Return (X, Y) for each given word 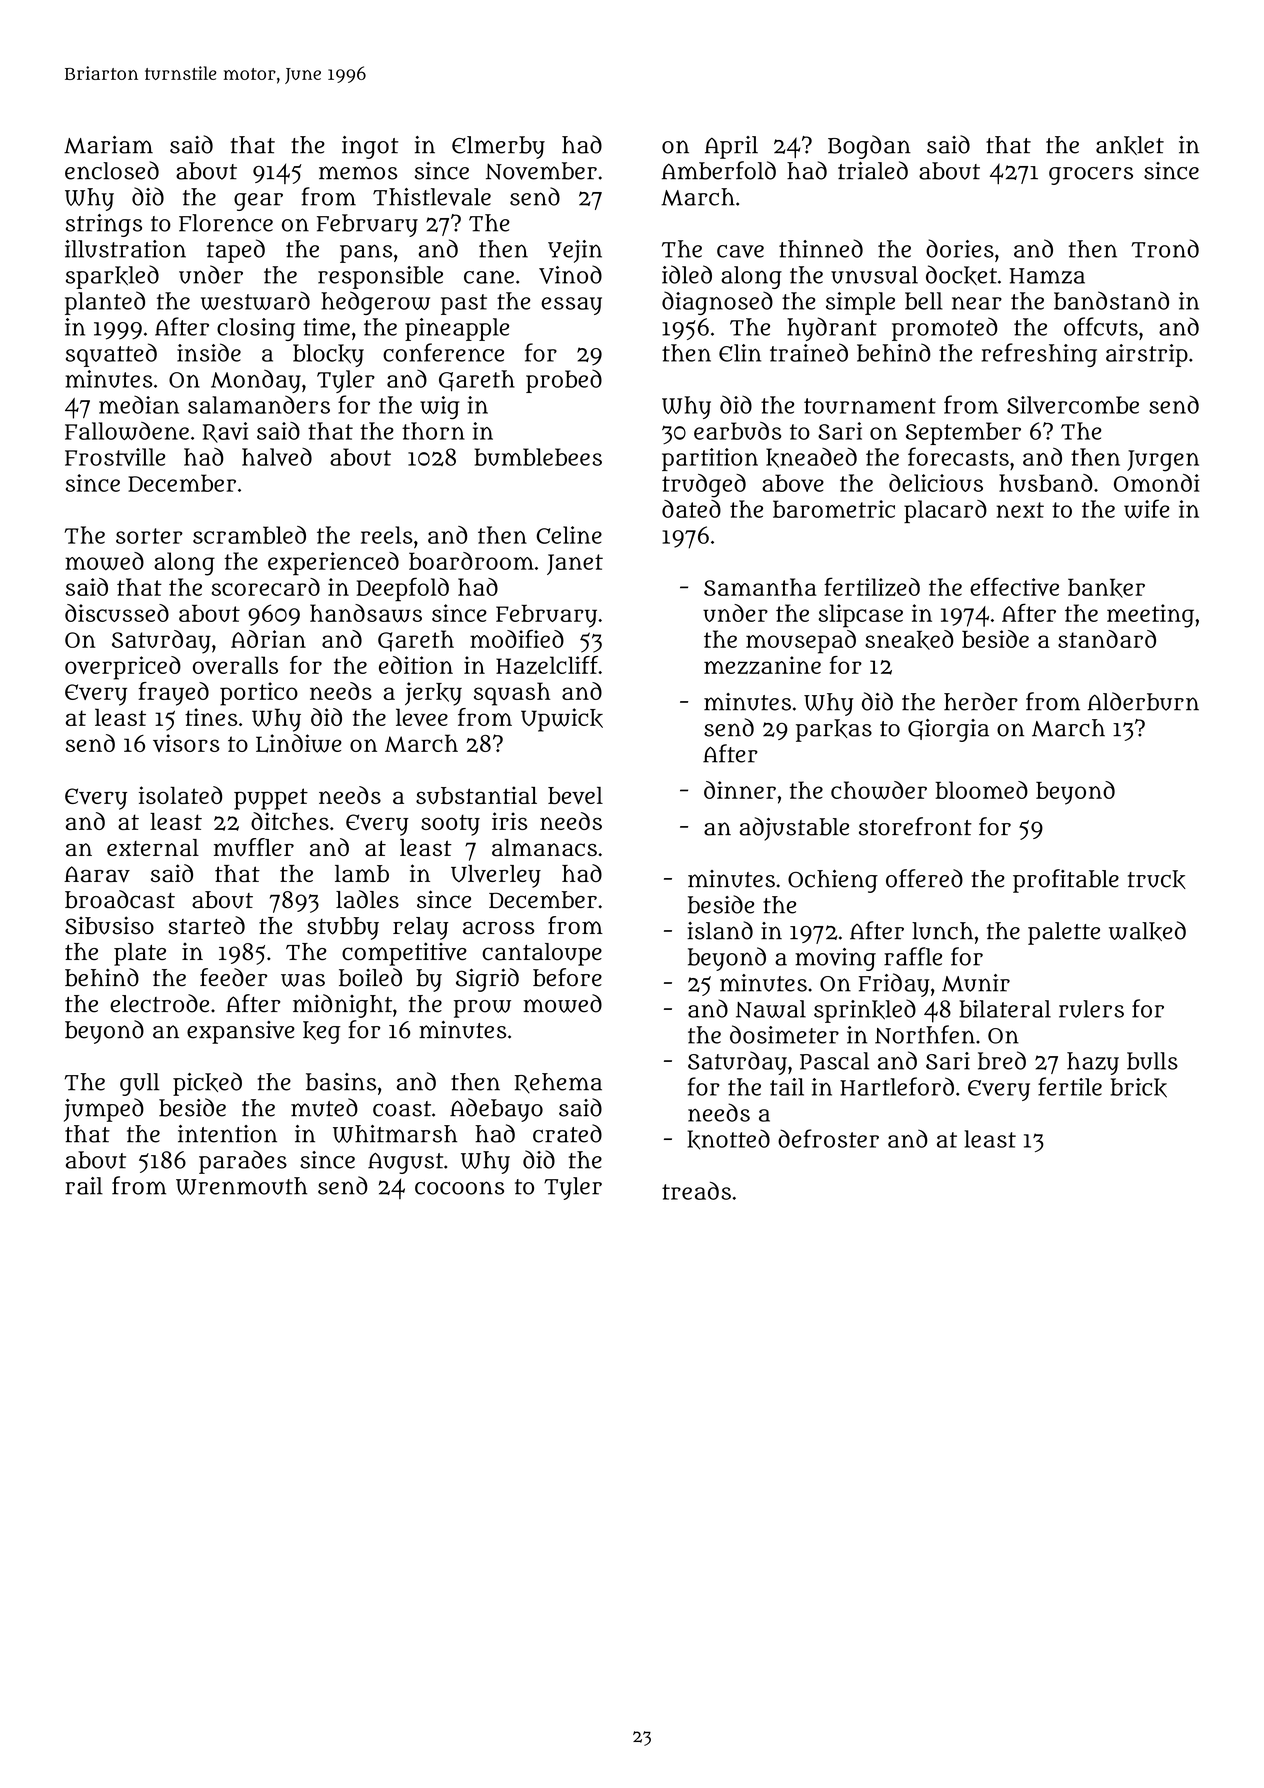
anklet (1130, 145)
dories (960, 248)
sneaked (909, 640)
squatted (111, 355)
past (464, 304)
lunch (942, 931)
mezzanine (762, 665)
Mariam (108, 145)
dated (691, 509)
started (206, 925)
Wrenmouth (241, 1186)
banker (1106, 588)
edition (416, 665)
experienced (333, 564)
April (731, 147)
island (720, 930)
